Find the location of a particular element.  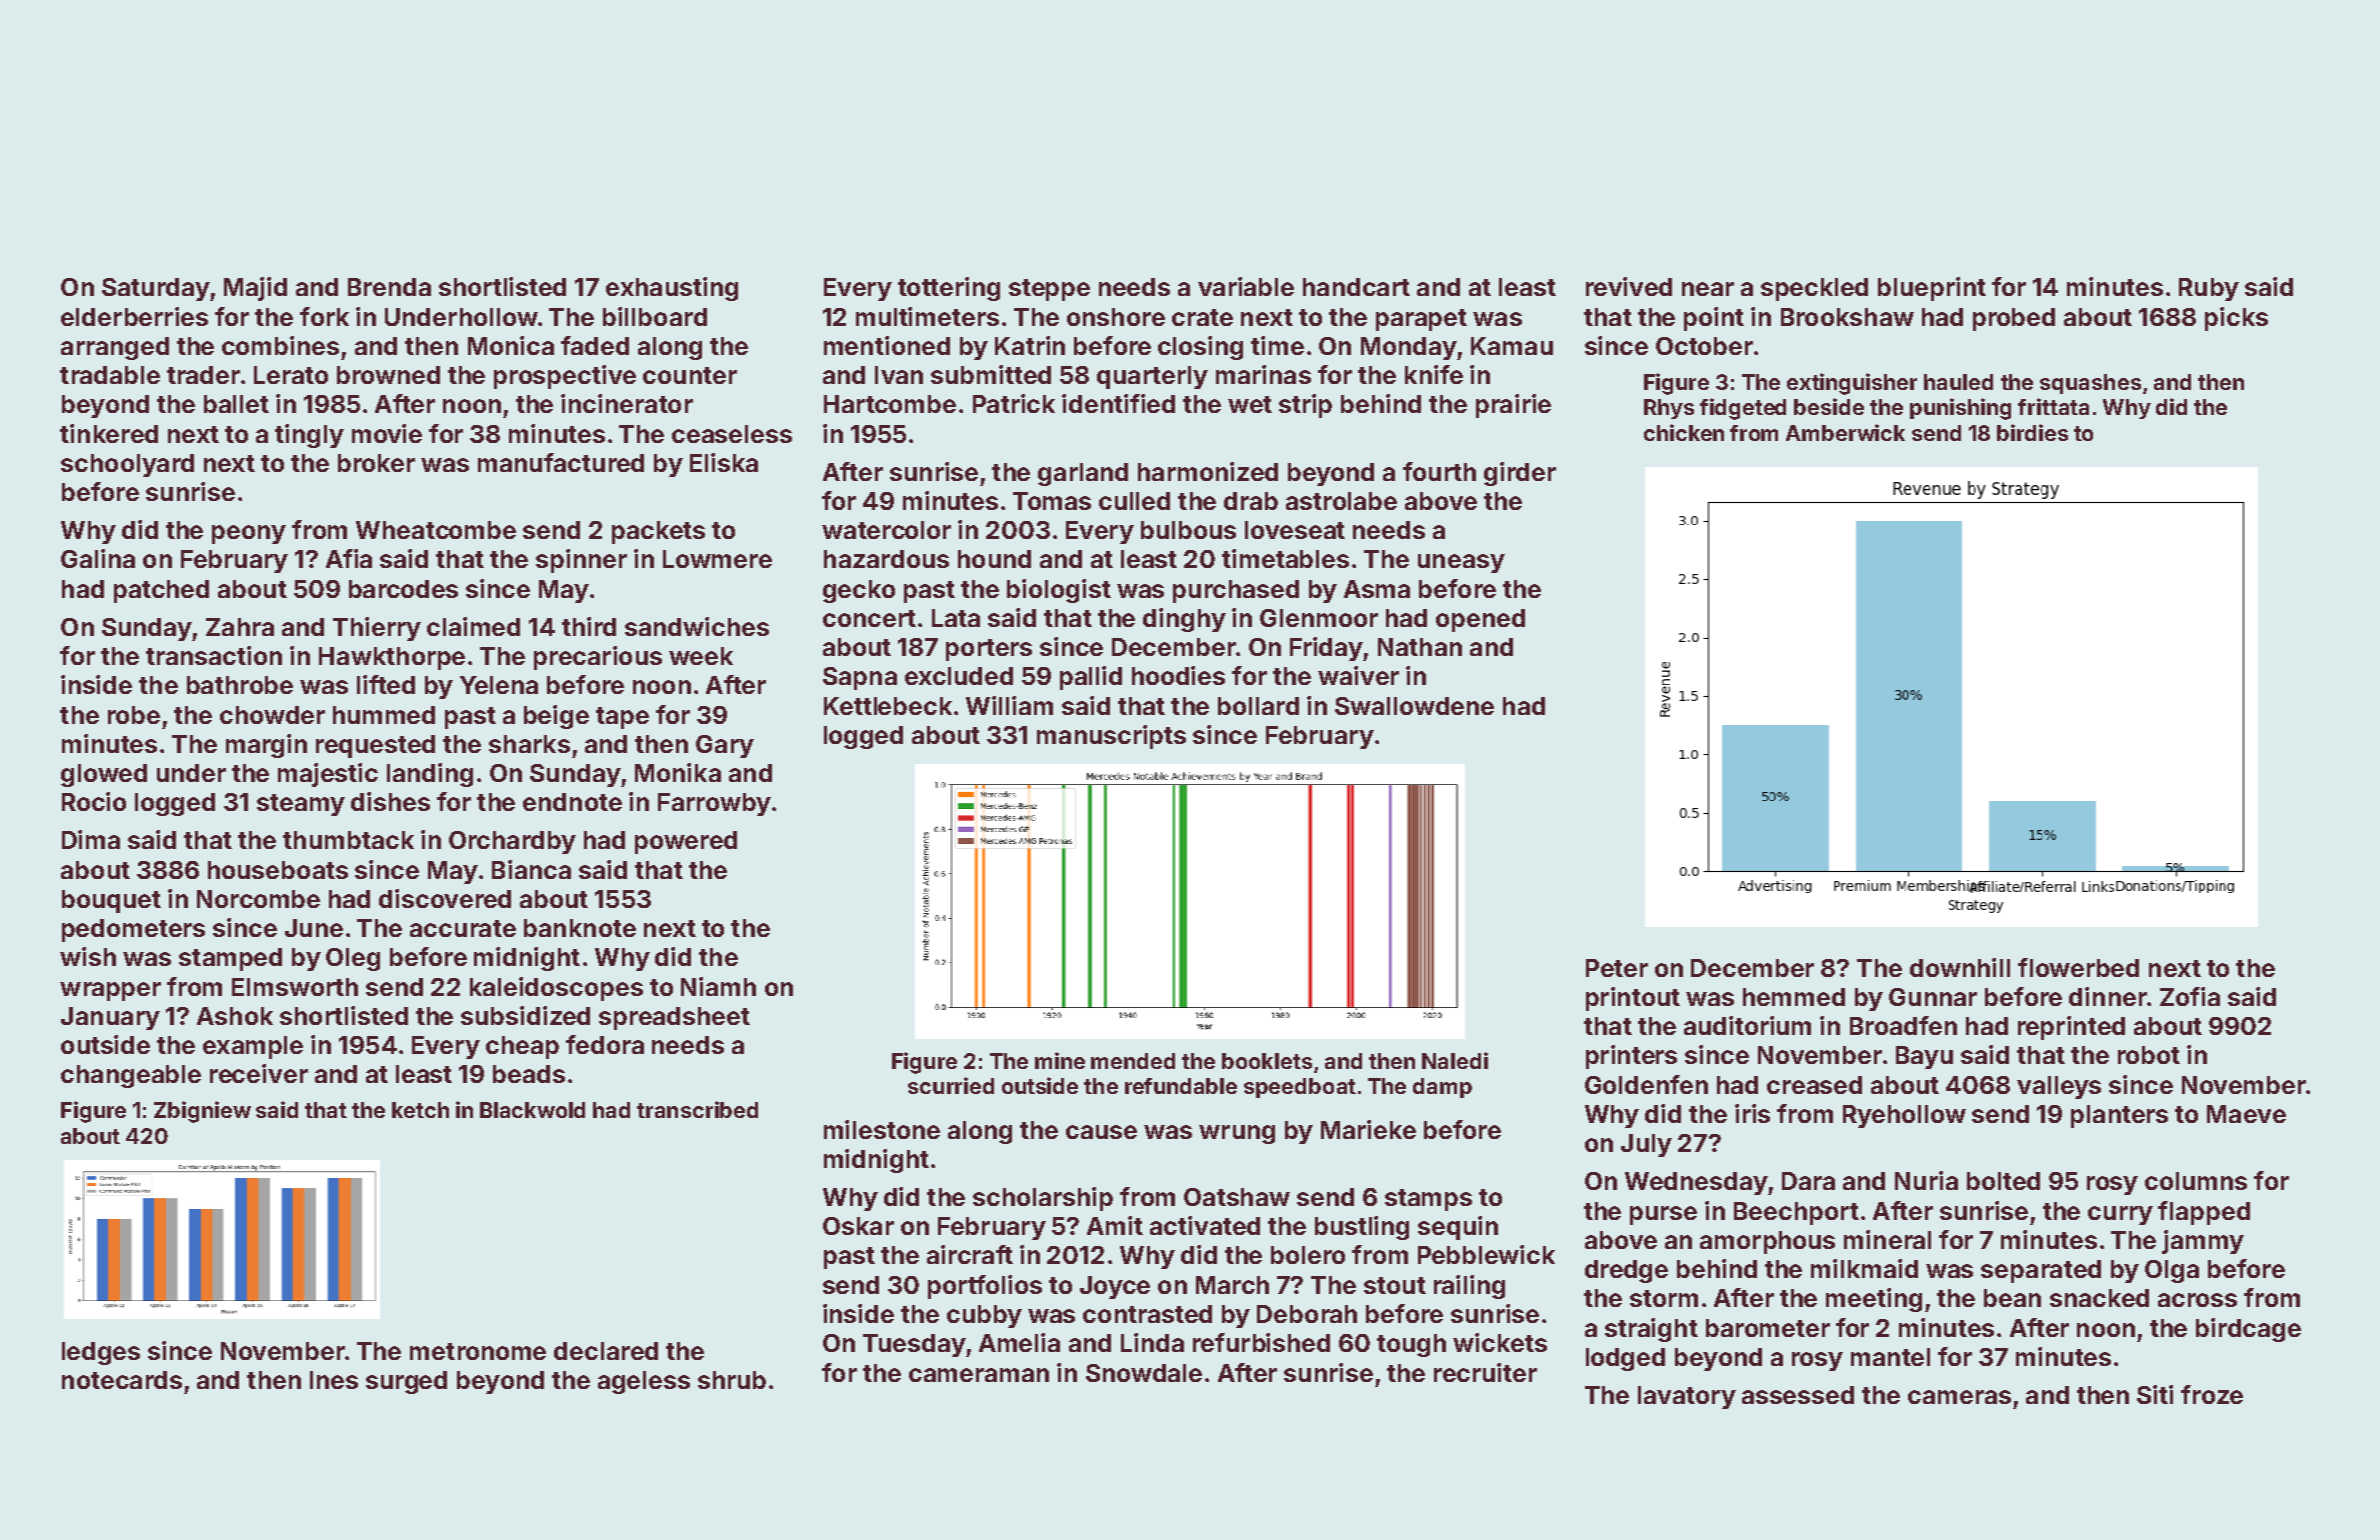

opened is located at coordinates (1480, 620).
